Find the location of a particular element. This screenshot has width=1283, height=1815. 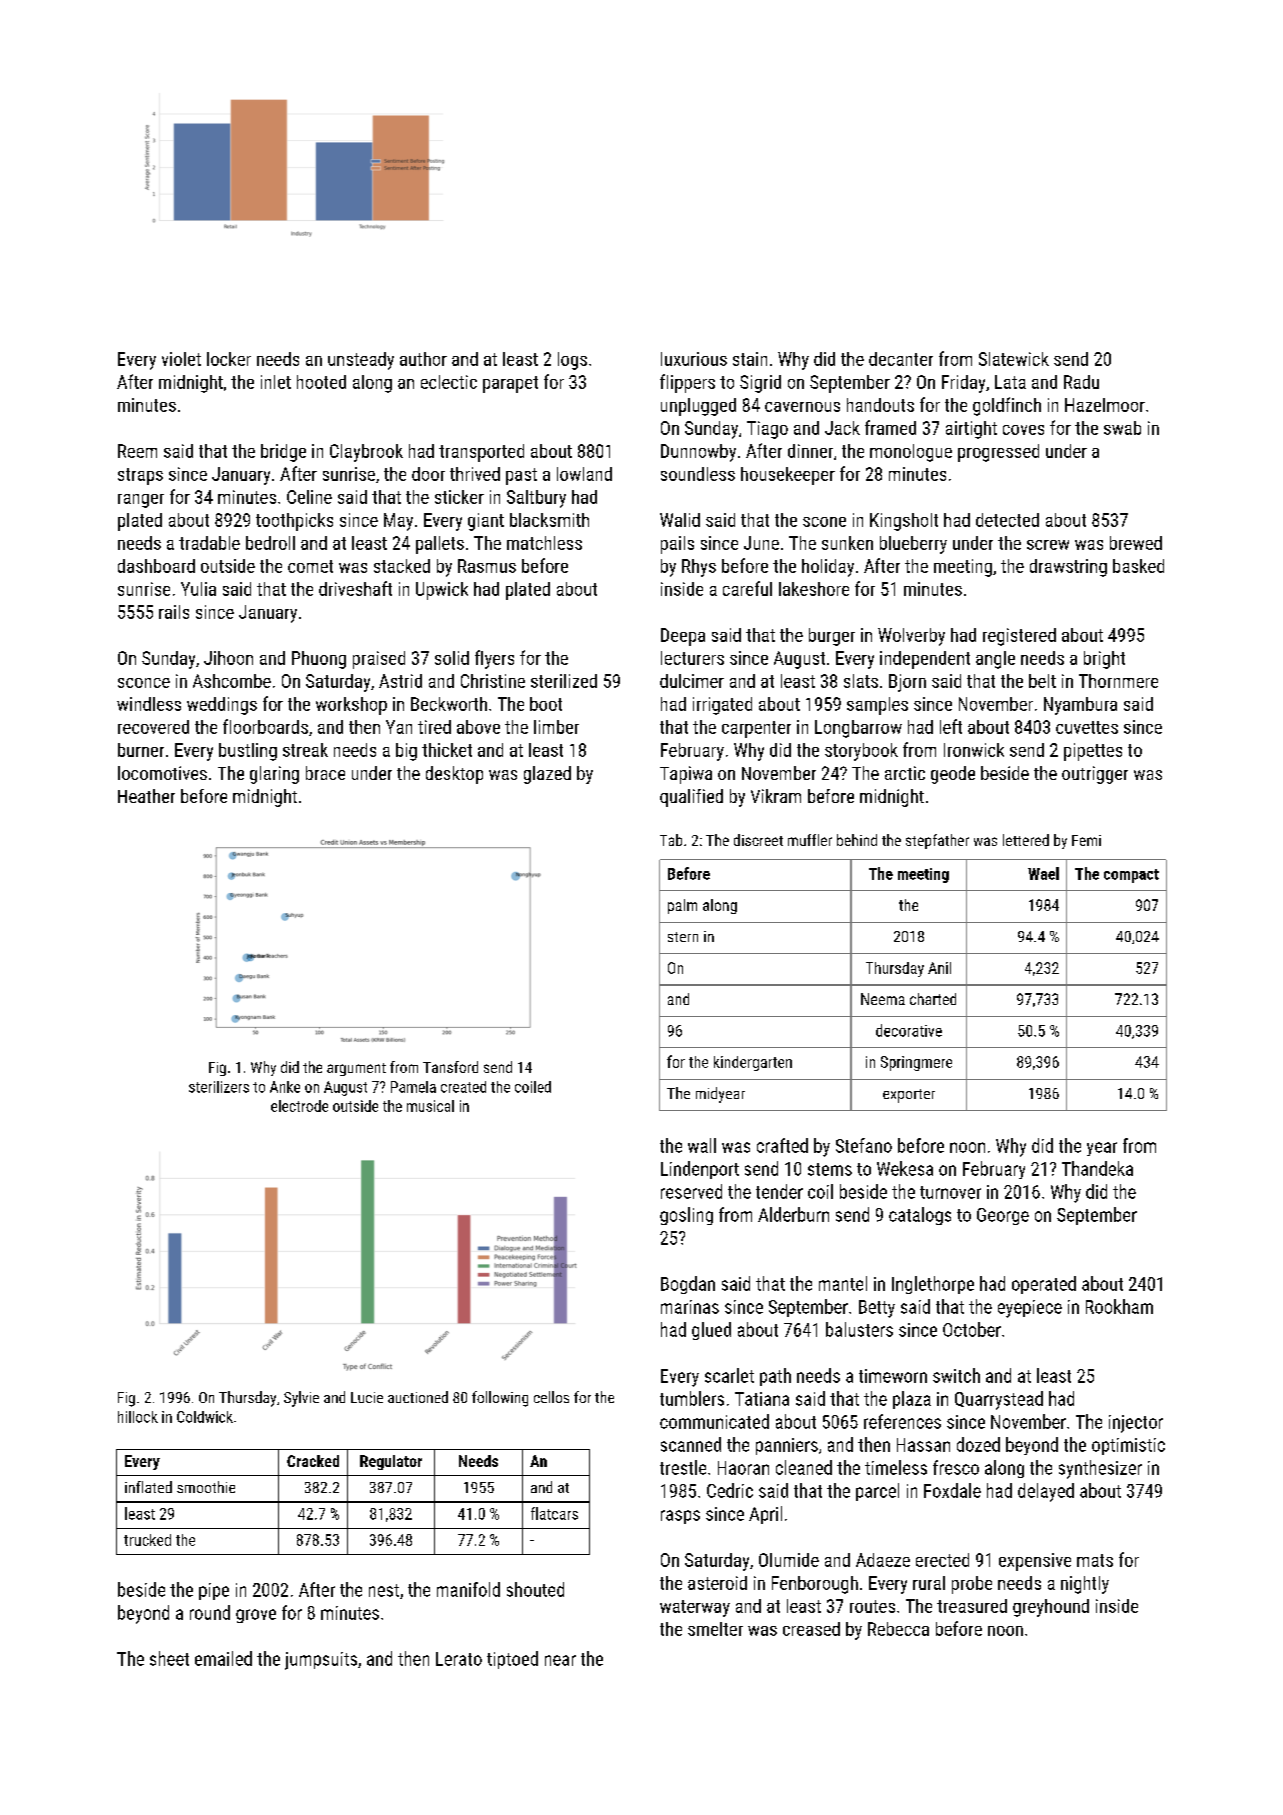

palm is located at coordinates (682, 906).
